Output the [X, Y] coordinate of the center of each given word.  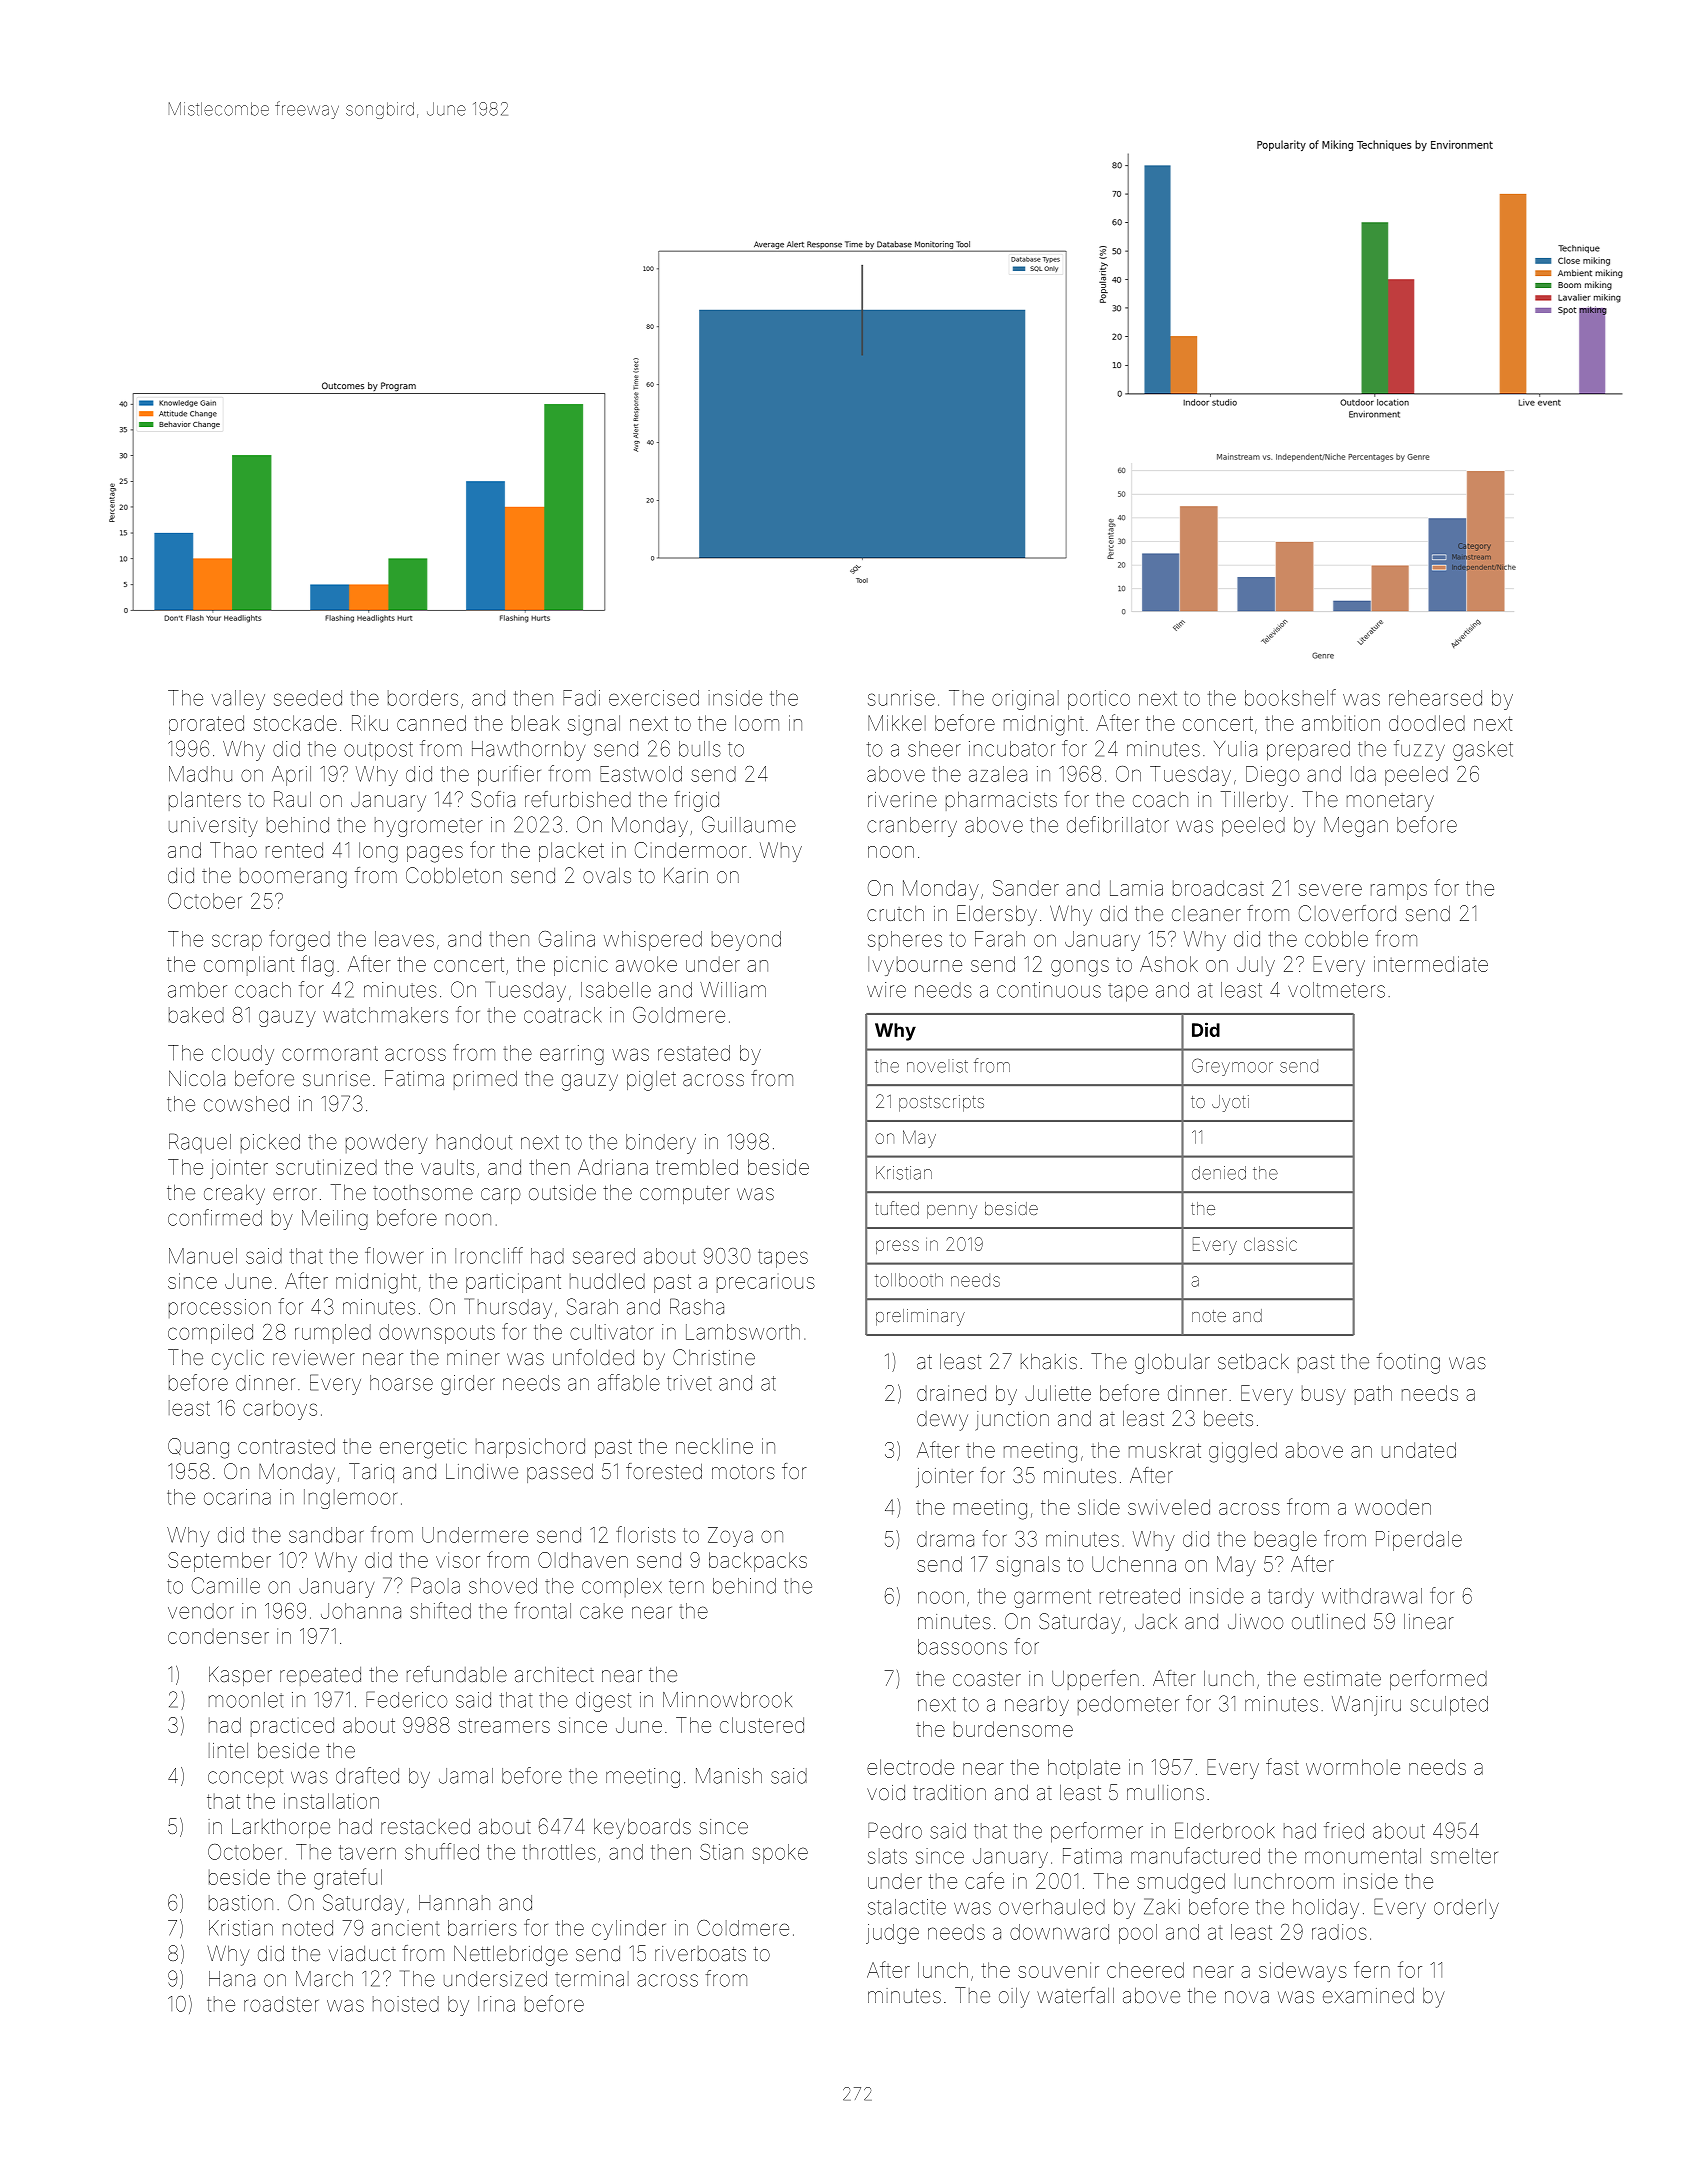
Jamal [466, 1776]
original [1025, 700]
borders [423, 698]
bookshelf [1290, 697]
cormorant [330, 1053]
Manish [729, 1776]
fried [1344, 1830]
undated [1419, 1450]
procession [220, 1308]
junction [1012, 1420]
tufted [897, 1208]
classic [1270, 1244]
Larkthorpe [281, 1828]
